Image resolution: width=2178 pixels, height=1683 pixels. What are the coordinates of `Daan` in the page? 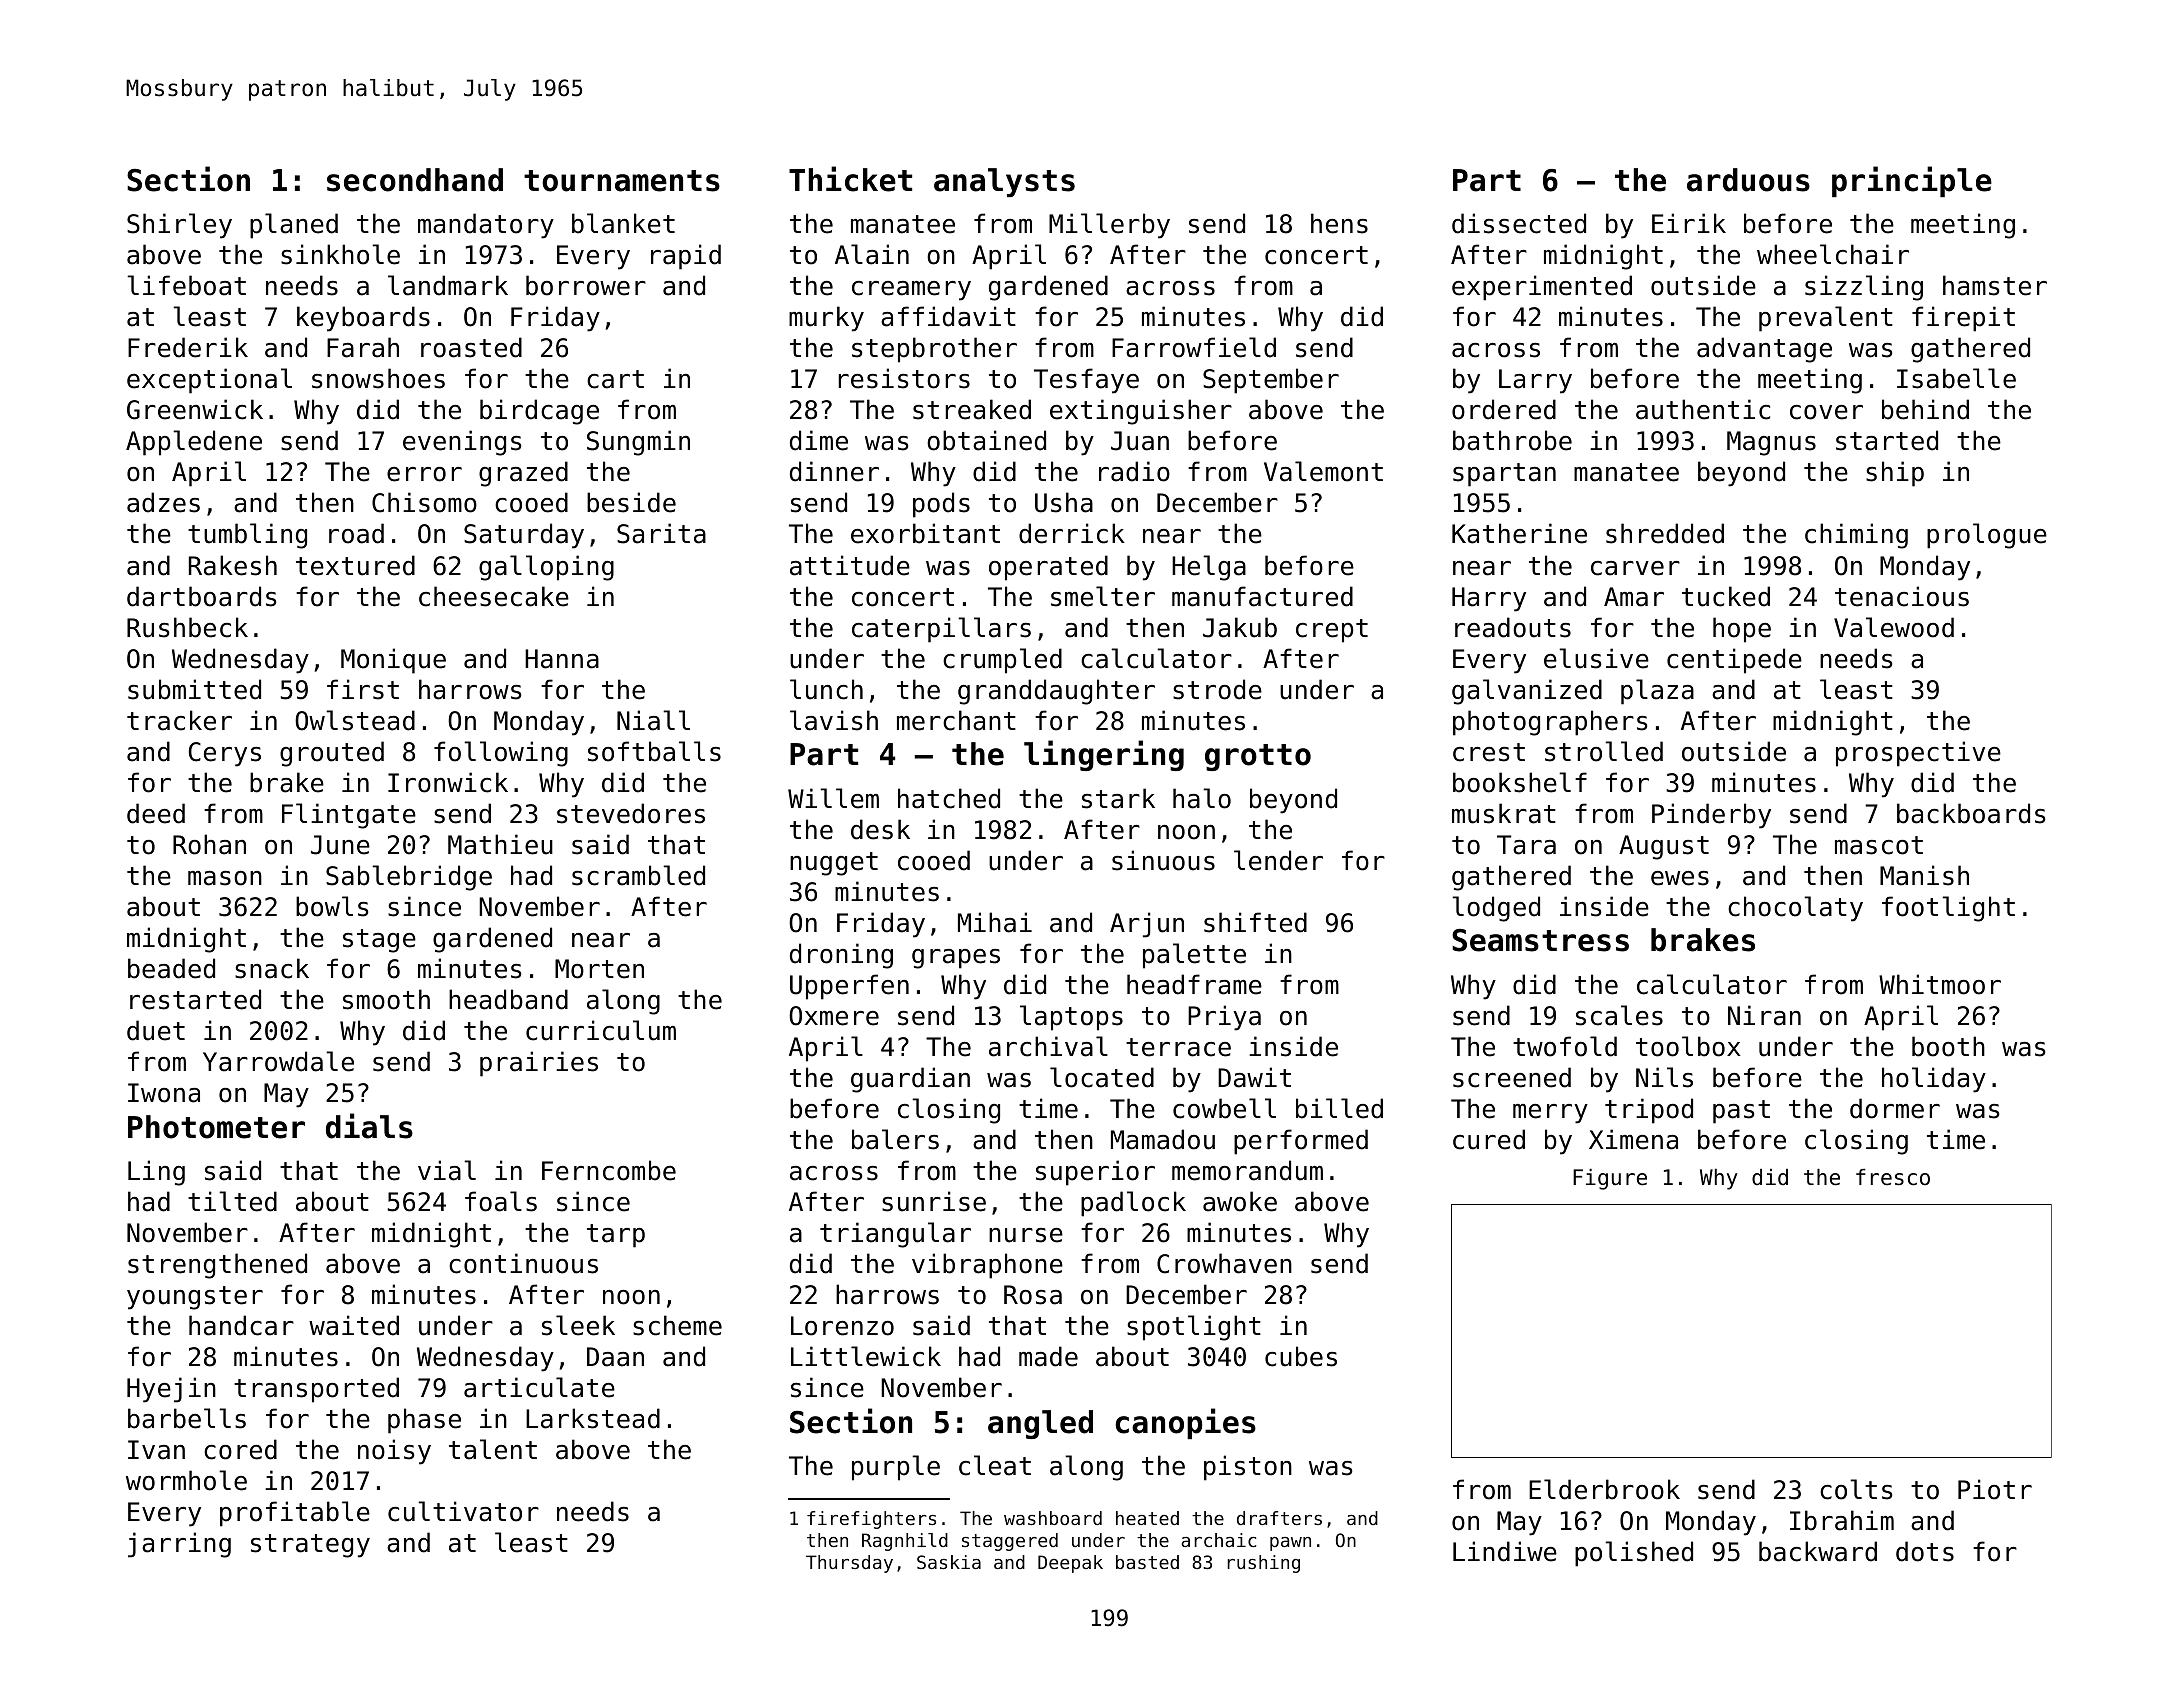 It's located at (615, 1357).
